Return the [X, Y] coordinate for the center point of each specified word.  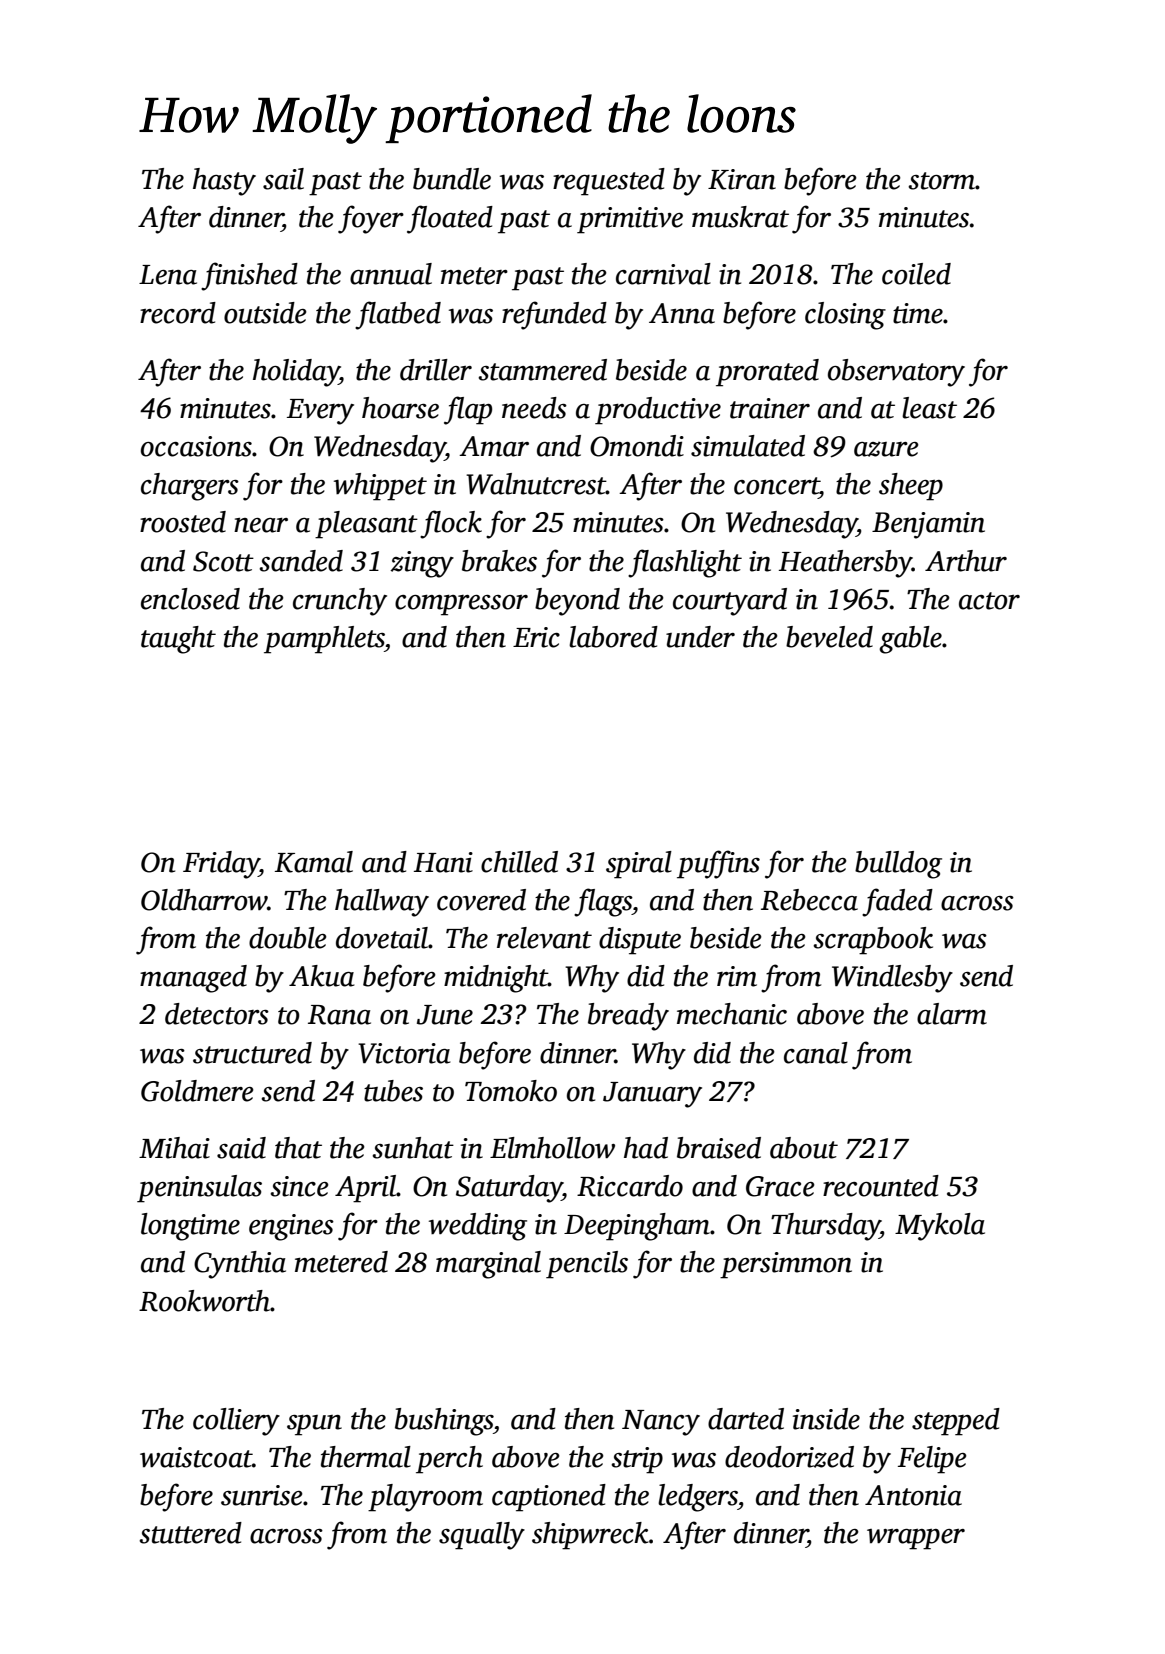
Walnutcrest [536, 484]
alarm [952, 1014]
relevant [544, 938]
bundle [452, 179]
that [298, 1148]
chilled [519, 862]
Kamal [314, 862]
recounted [881, 1186]
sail [283, 179]
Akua [321, 976]
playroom [425, 1498]
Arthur [966, 561]
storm [942, 181]
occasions [196, 446]
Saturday [509, 1189]
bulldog [898, 865]
